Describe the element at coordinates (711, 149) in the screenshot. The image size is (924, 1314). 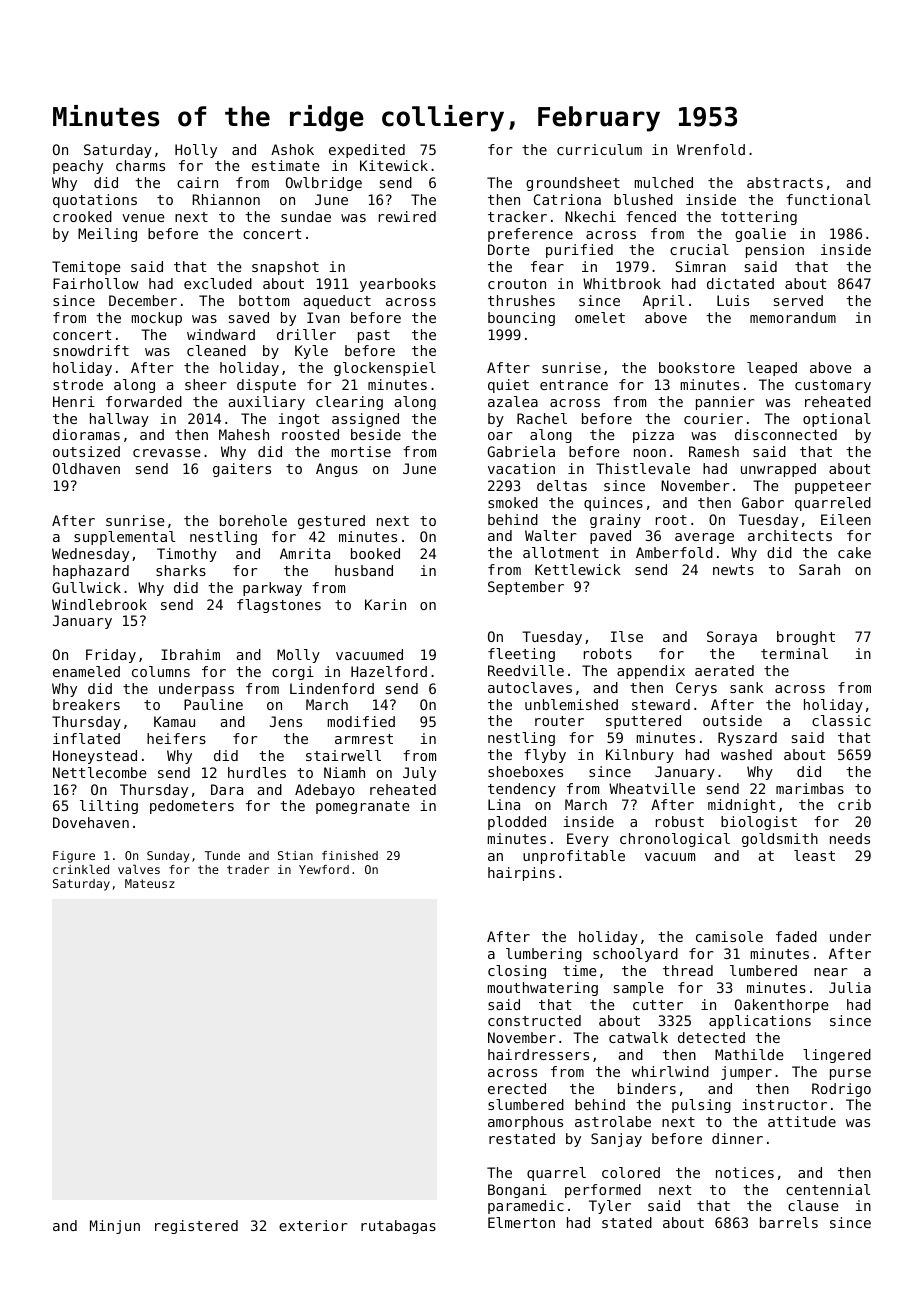
I see `Wrenfold` at that location.
